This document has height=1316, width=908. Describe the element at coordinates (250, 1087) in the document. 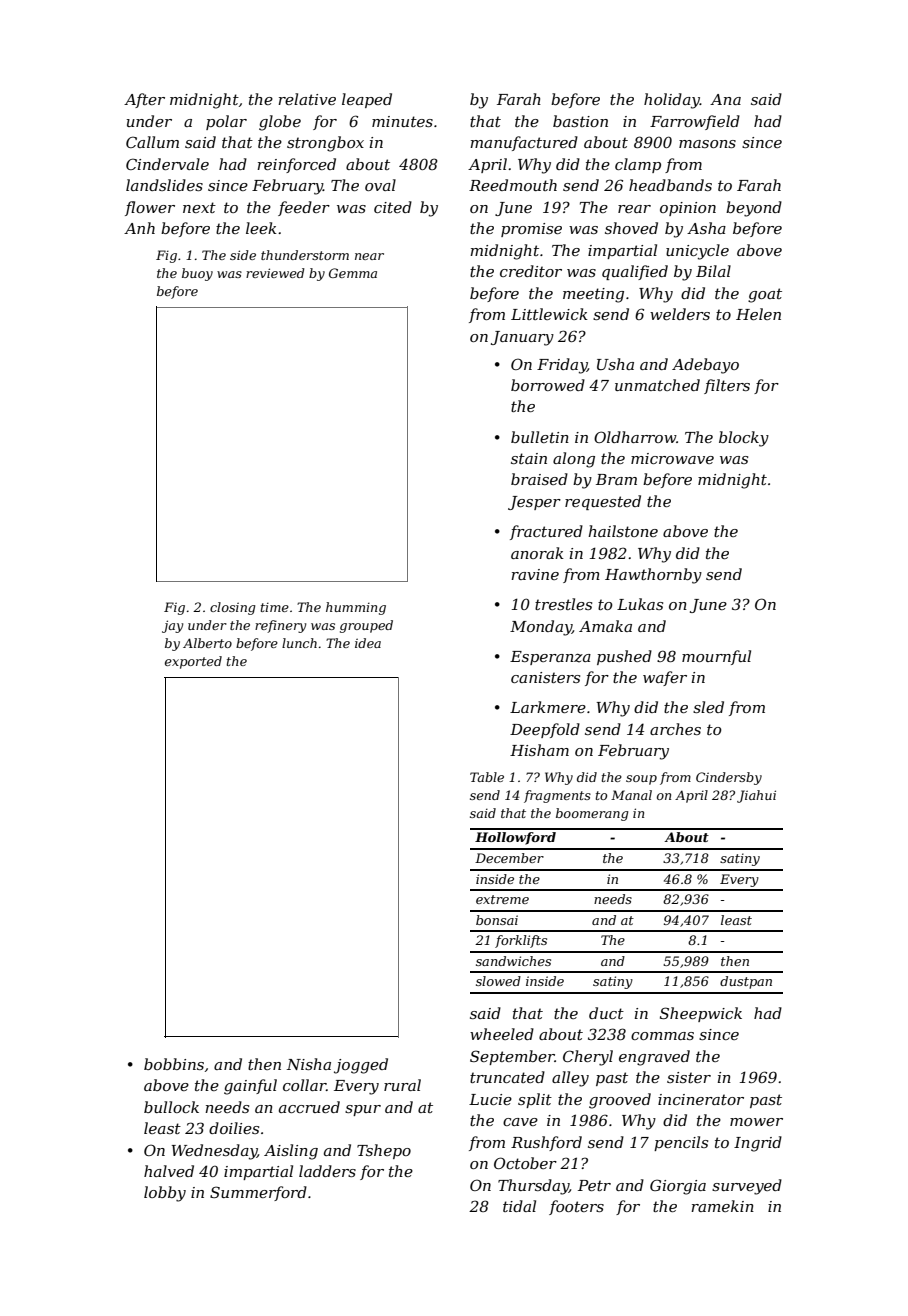

I see `gainful` at that location.
